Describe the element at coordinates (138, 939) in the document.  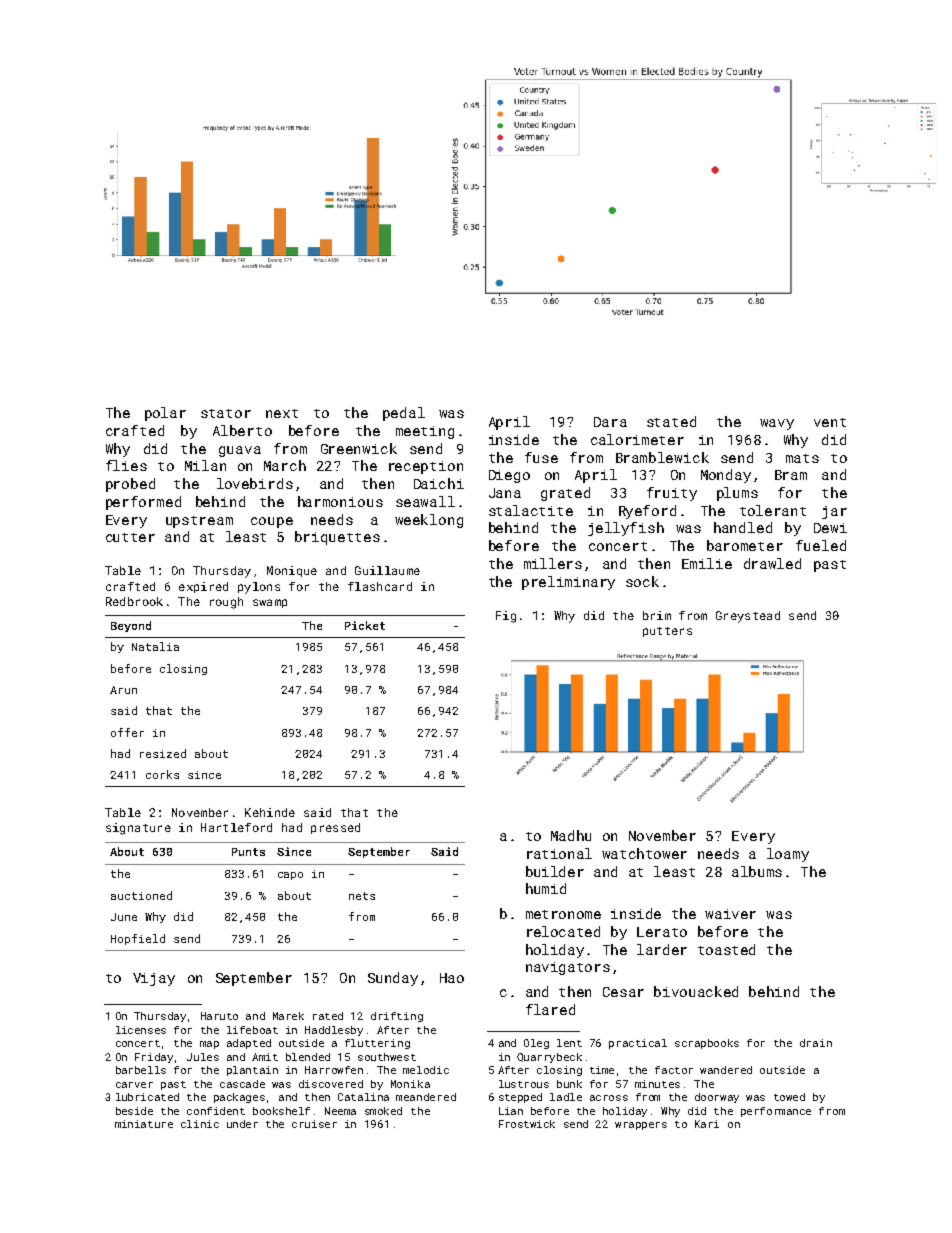
I see `Hopfield` at that location.
